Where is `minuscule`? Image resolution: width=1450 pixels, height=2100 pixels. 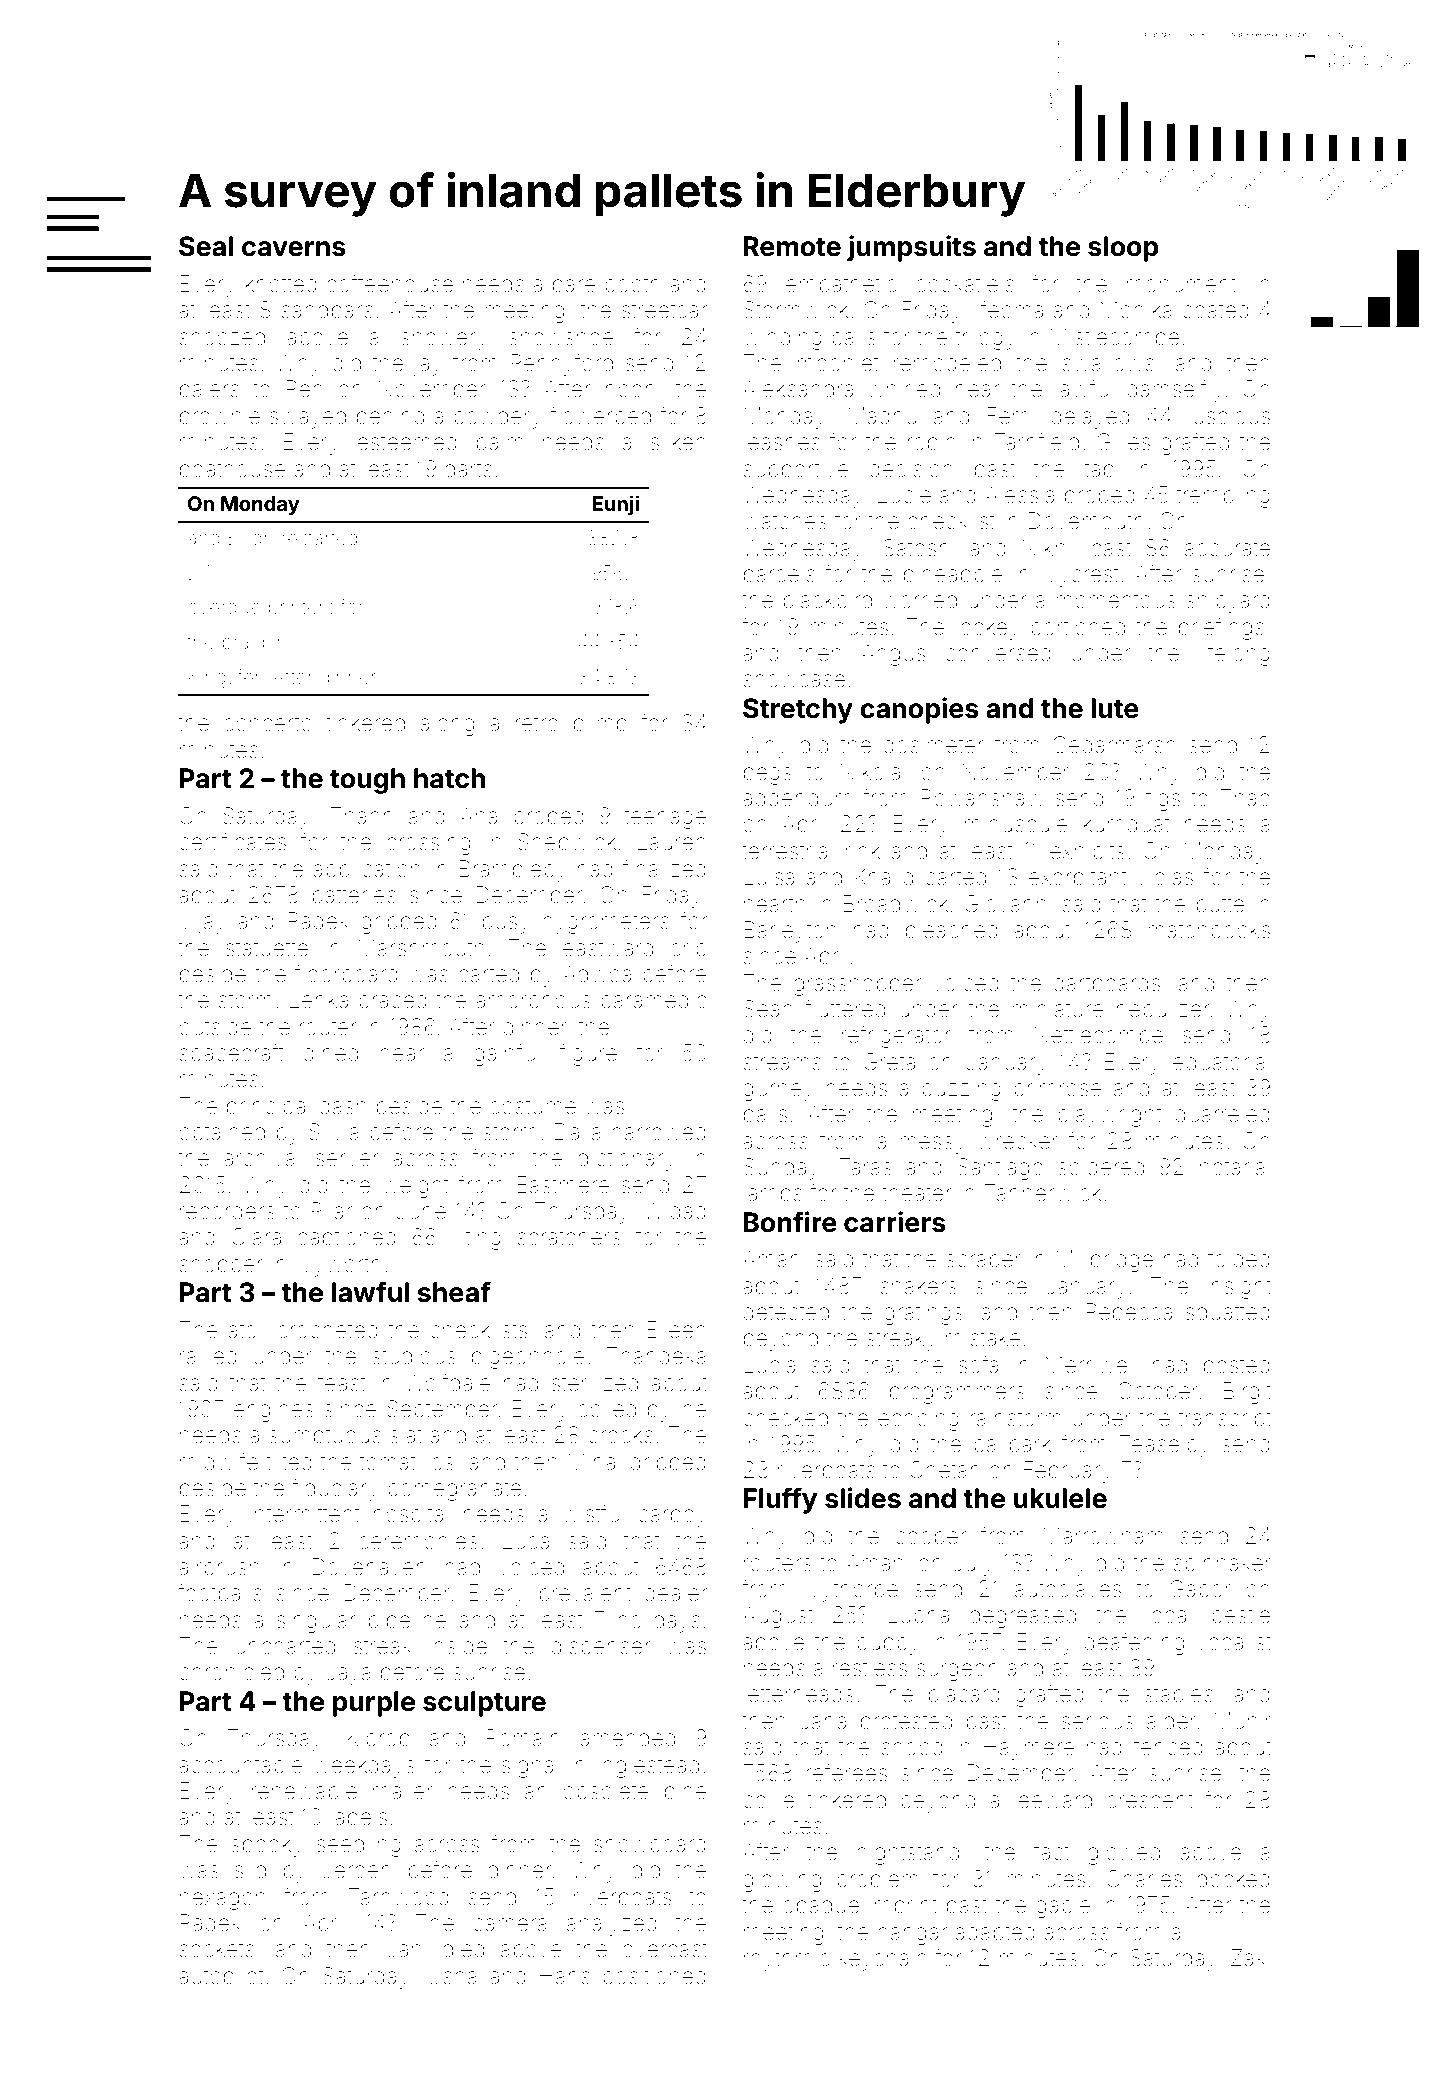 minuscule is located at coordinates (1016, 824).
